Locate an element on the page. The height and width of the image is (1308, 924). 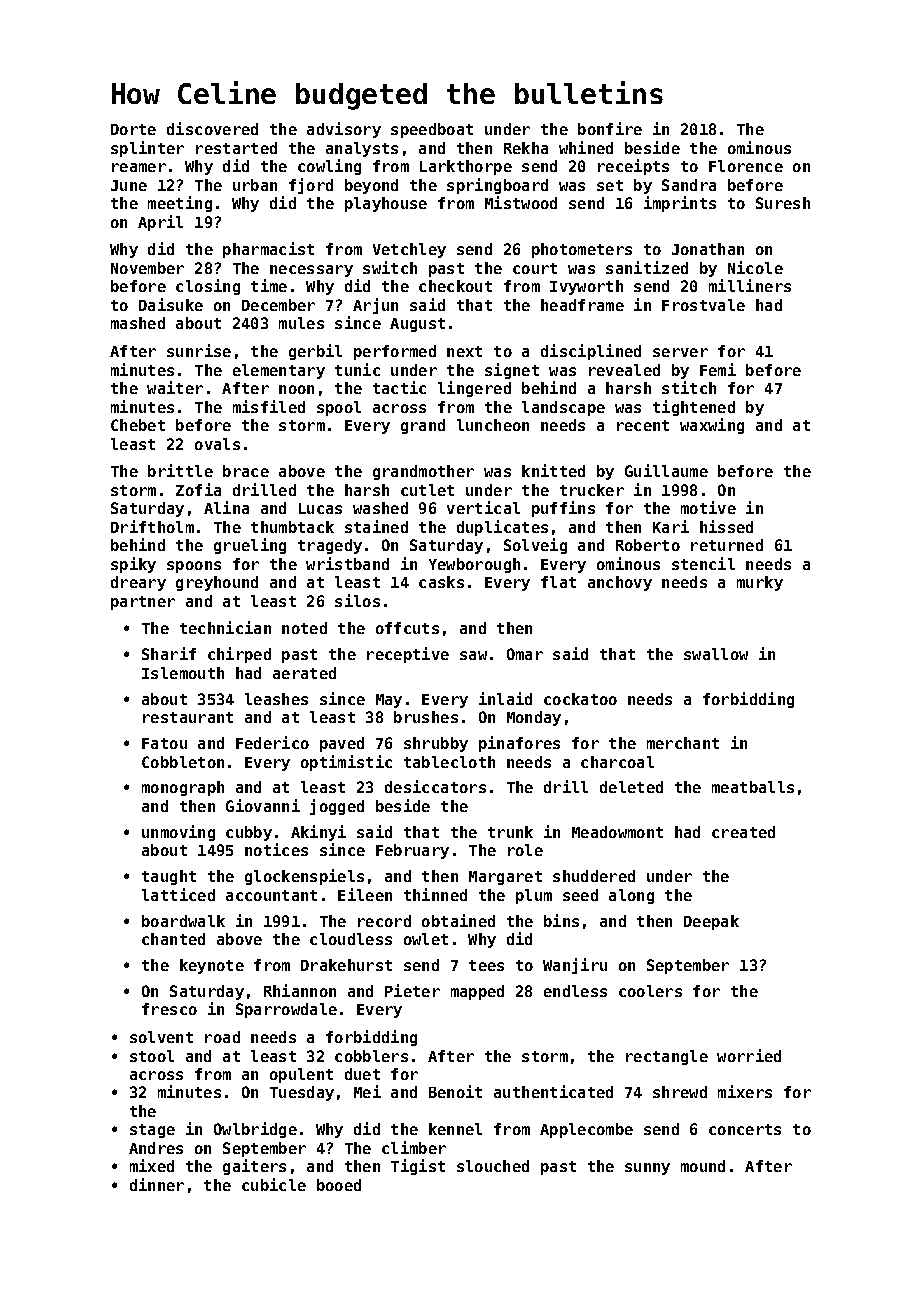
mound is located at coordinates (703, 1166).
